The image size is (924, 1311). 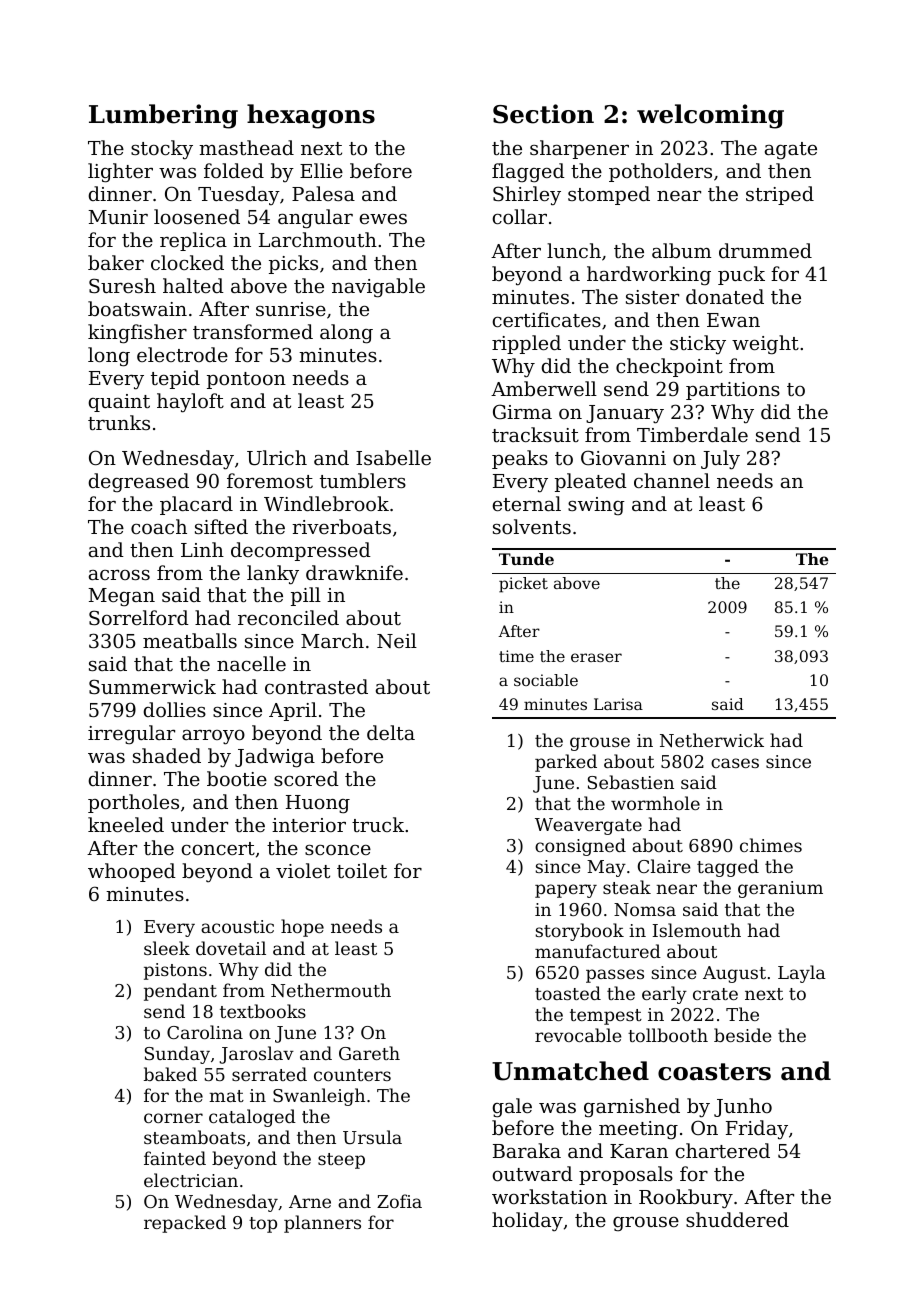 What do you see at coordinates (566, 763) in the screenshot?
I see `parked` at bounding box center [566, 763].
